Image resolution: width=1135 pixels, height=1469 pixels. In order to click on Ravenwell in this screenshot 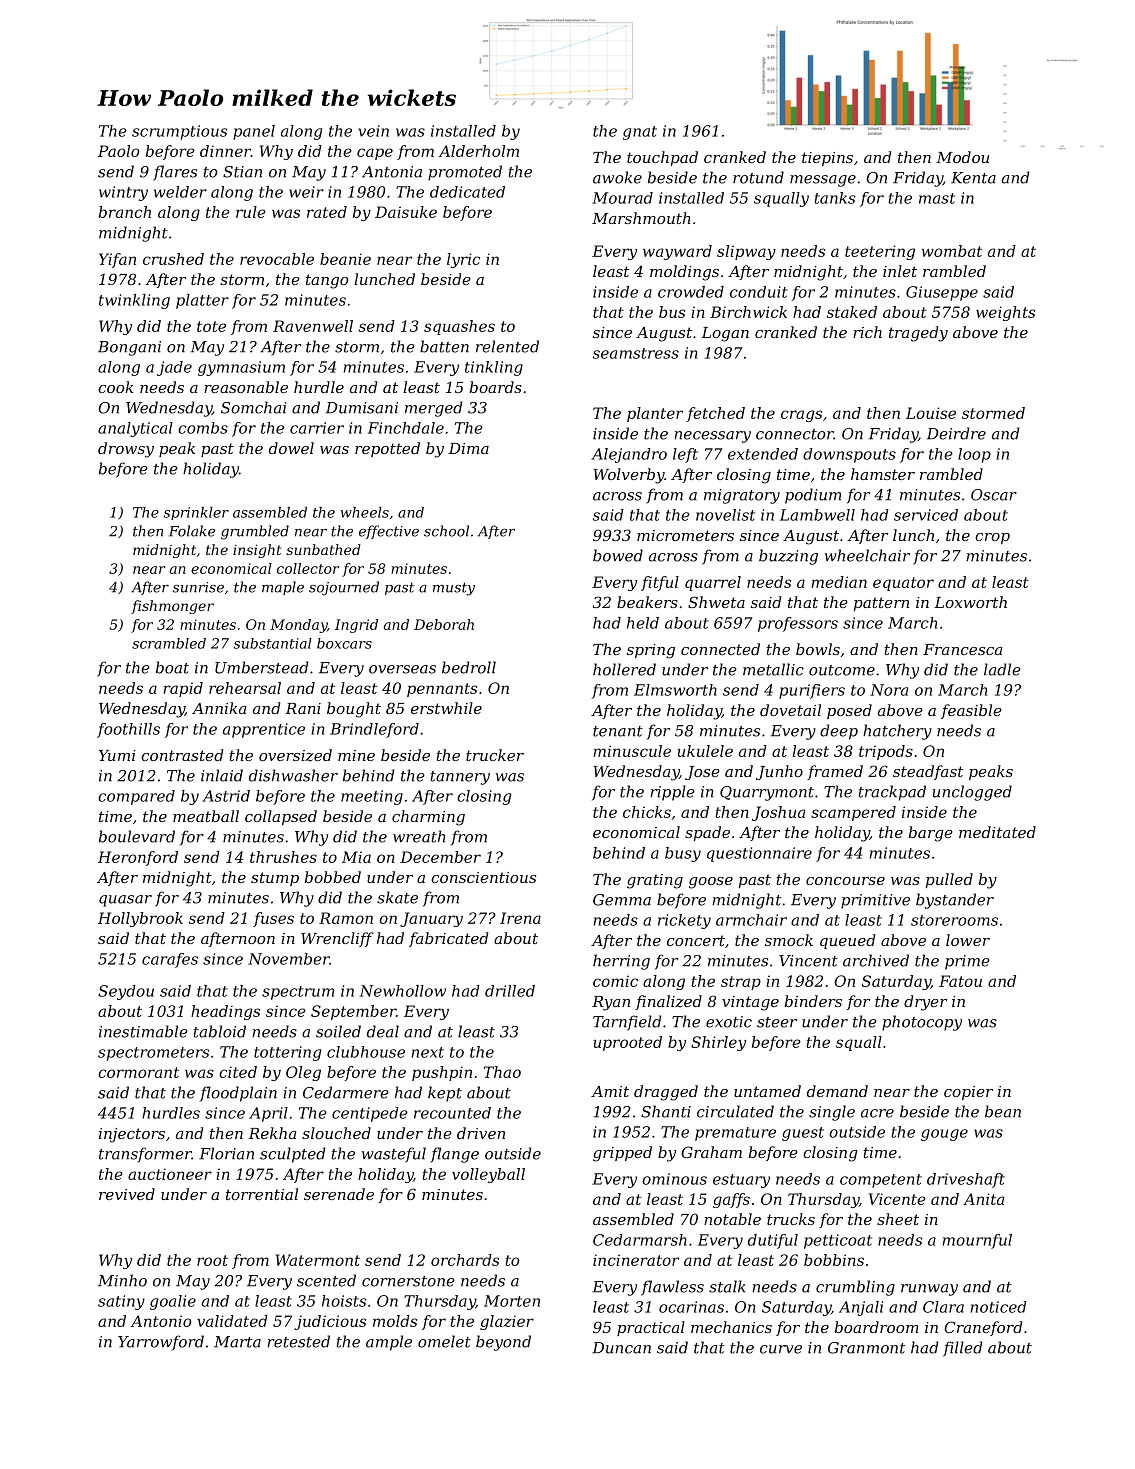, I will do `click(313, 326)`.
